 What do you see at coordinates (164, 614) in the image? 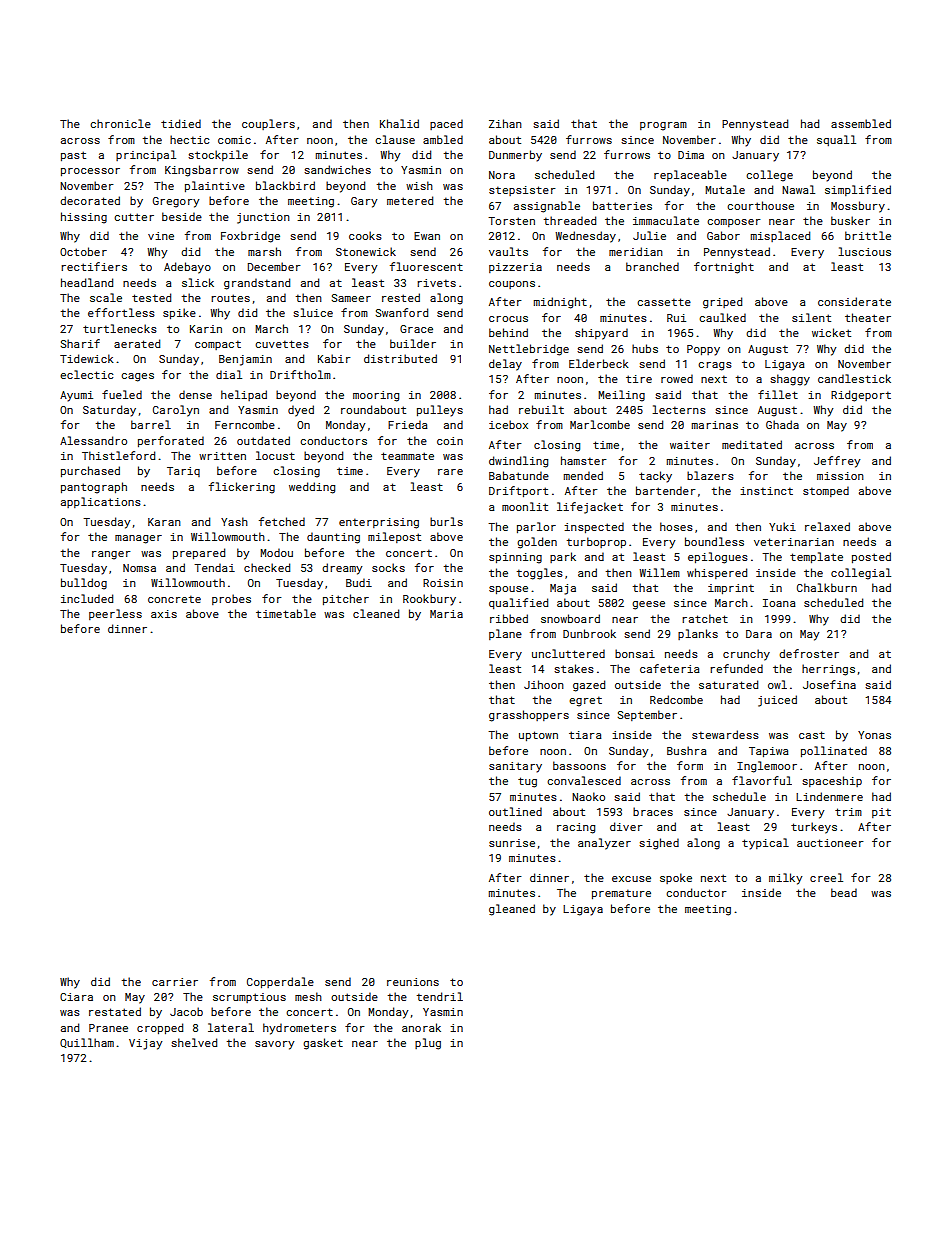
I see `axis` at bounding box center [164, 614].
